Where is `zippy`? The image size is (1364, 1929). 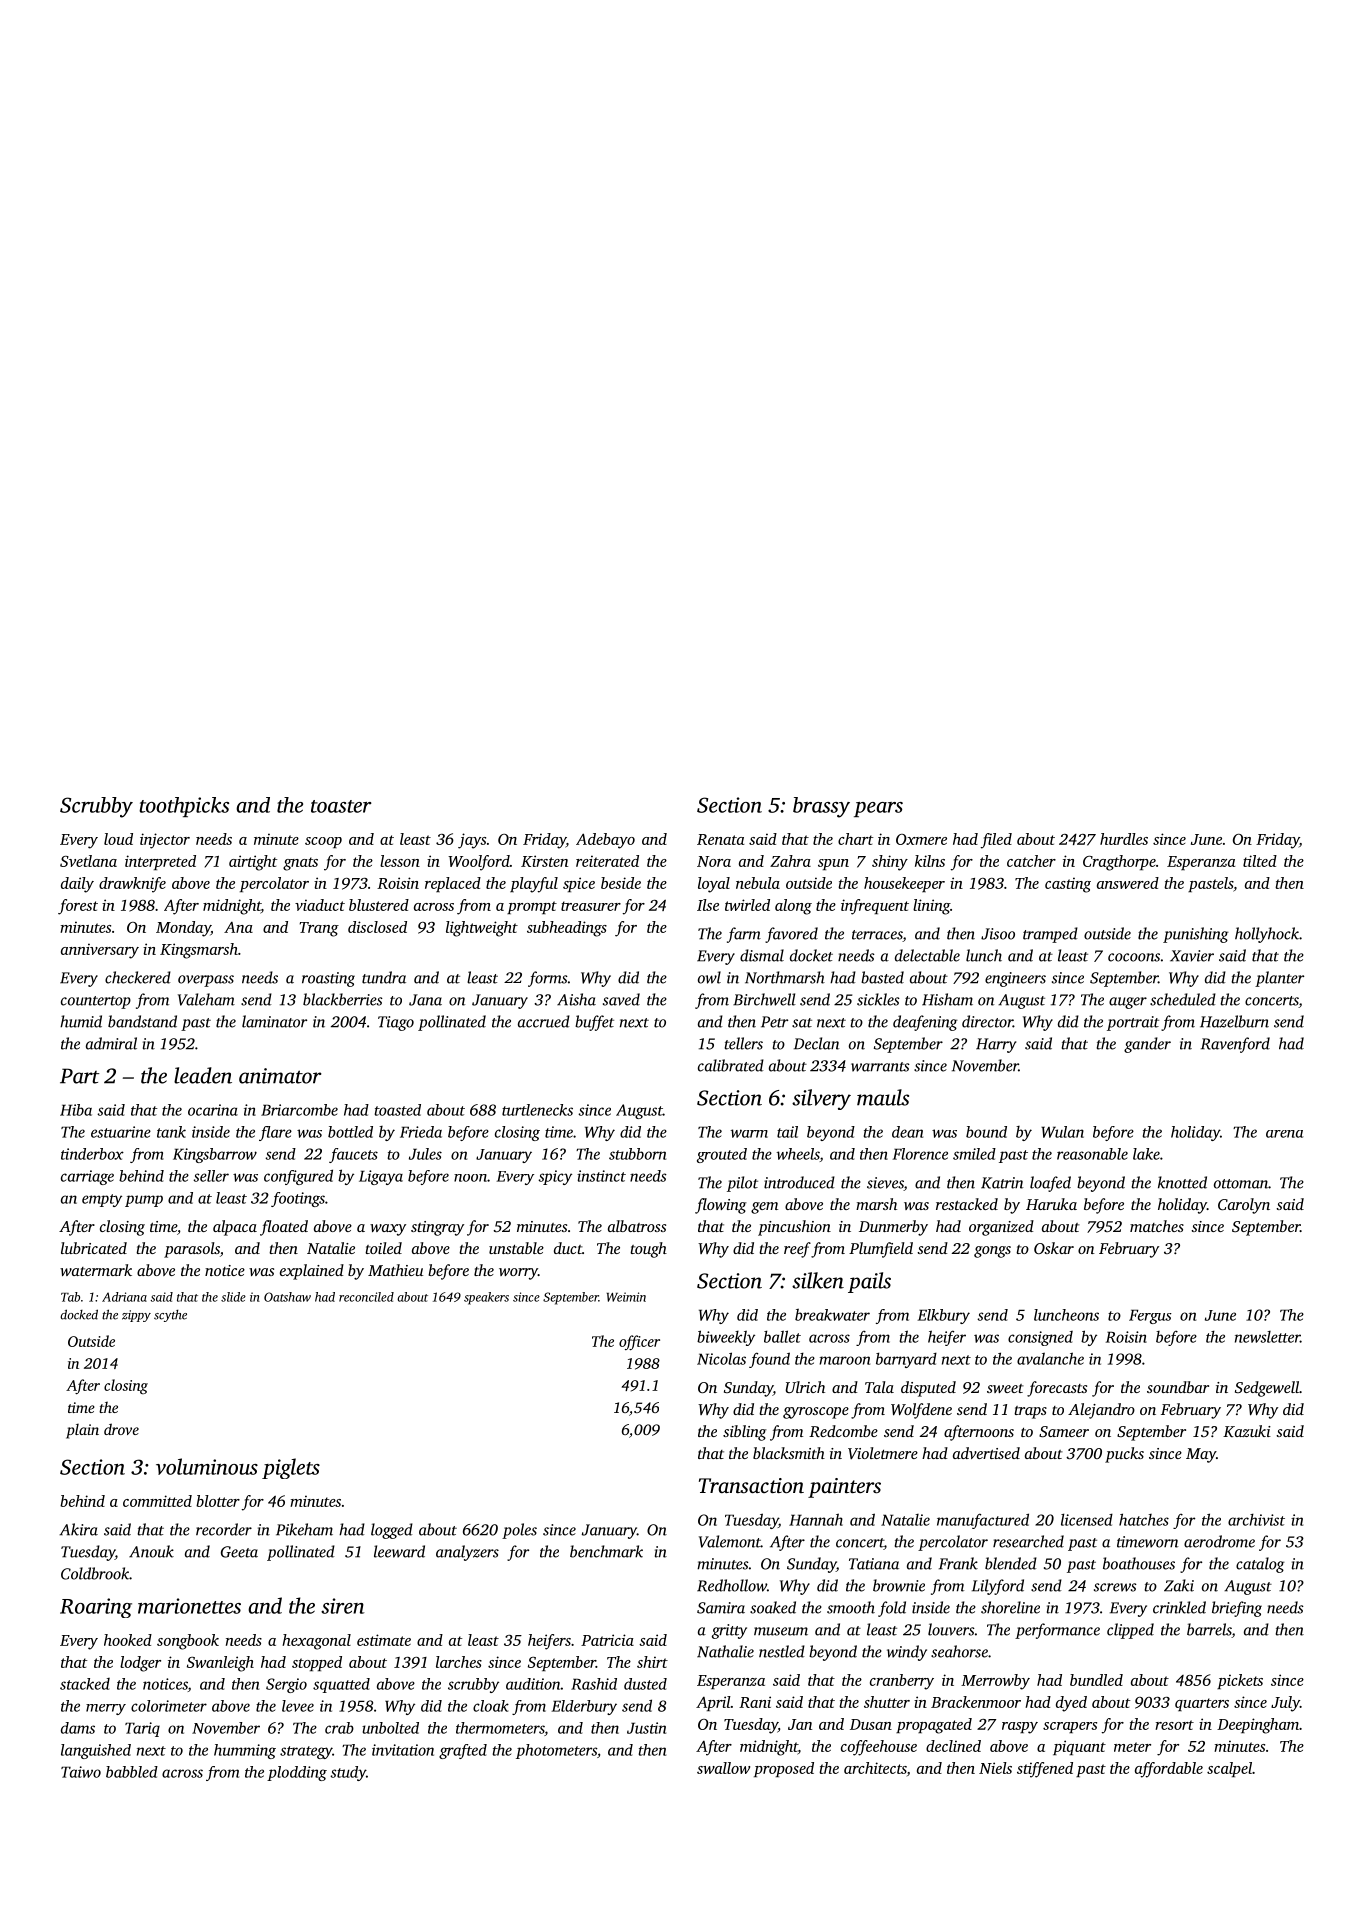
zippy is located at coordinates (136, 1316).
